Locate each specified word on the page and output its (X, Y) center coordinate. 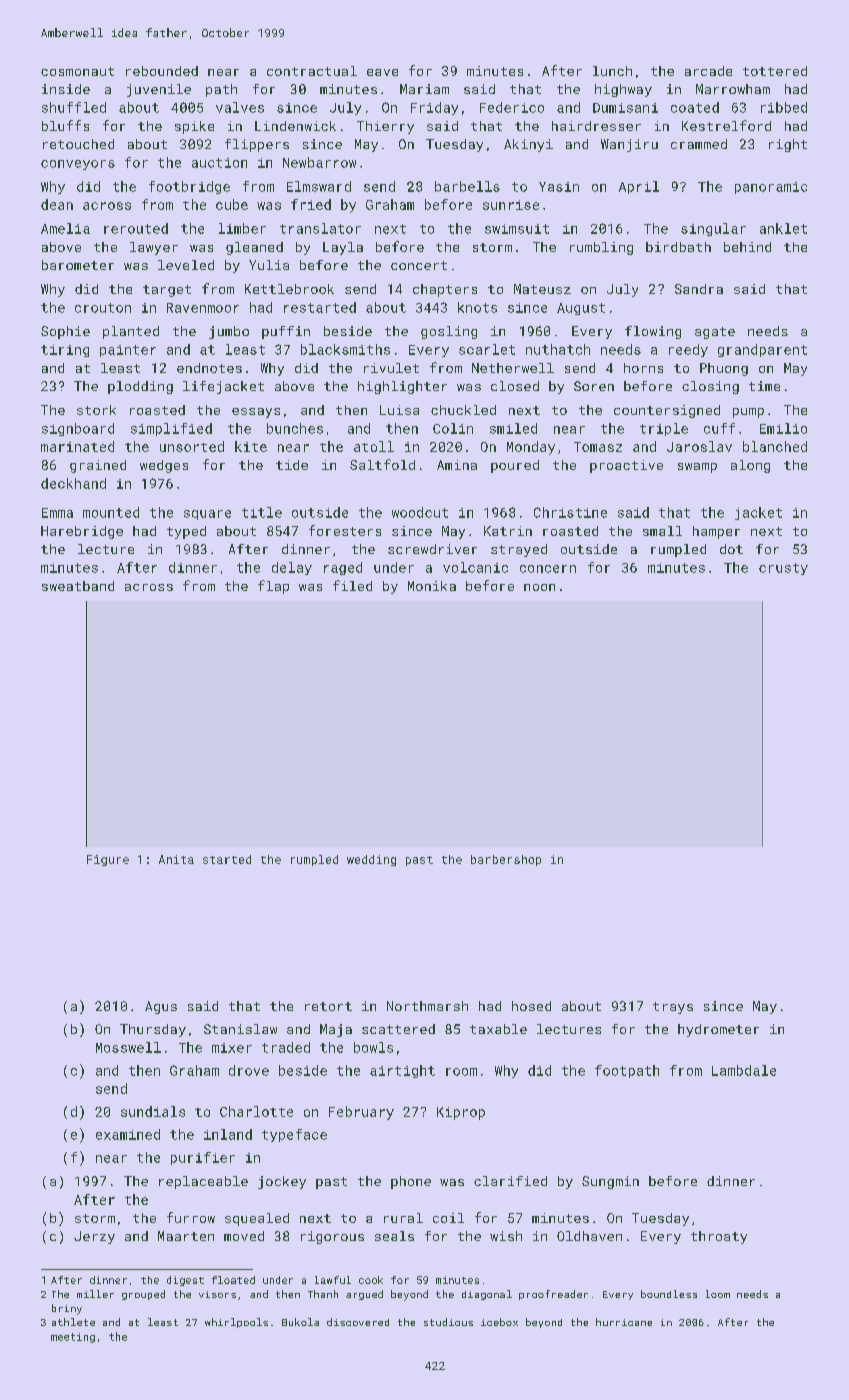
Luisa (399, 410)
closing (710, 387)
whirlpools (236, 1323)
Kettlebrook (289, 289)
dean (57, 204)
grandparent (762, 350)
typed (186, 532)
